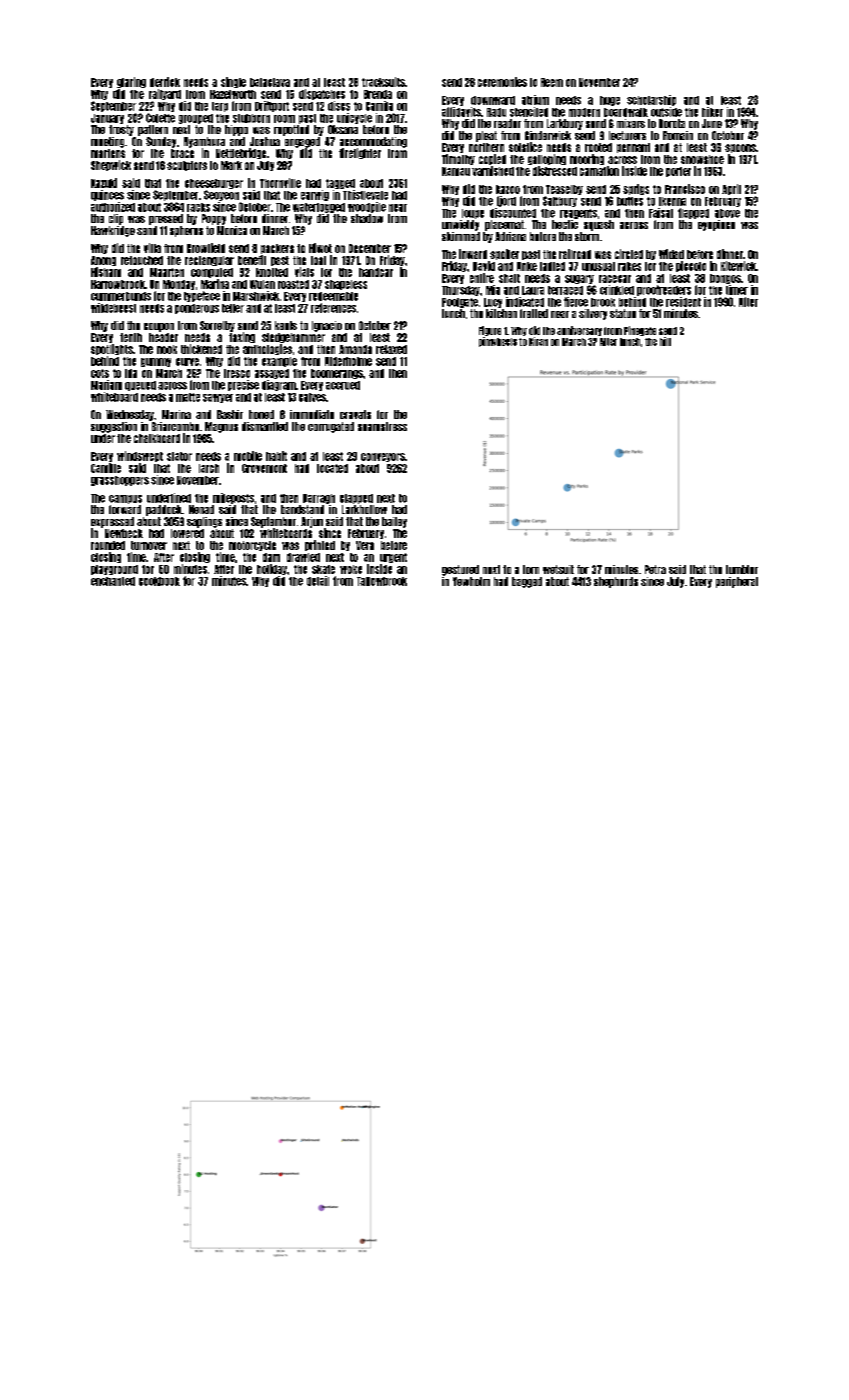  Describe the element at coordinates (552, 82) in the page. I see `Reem` at that location.
